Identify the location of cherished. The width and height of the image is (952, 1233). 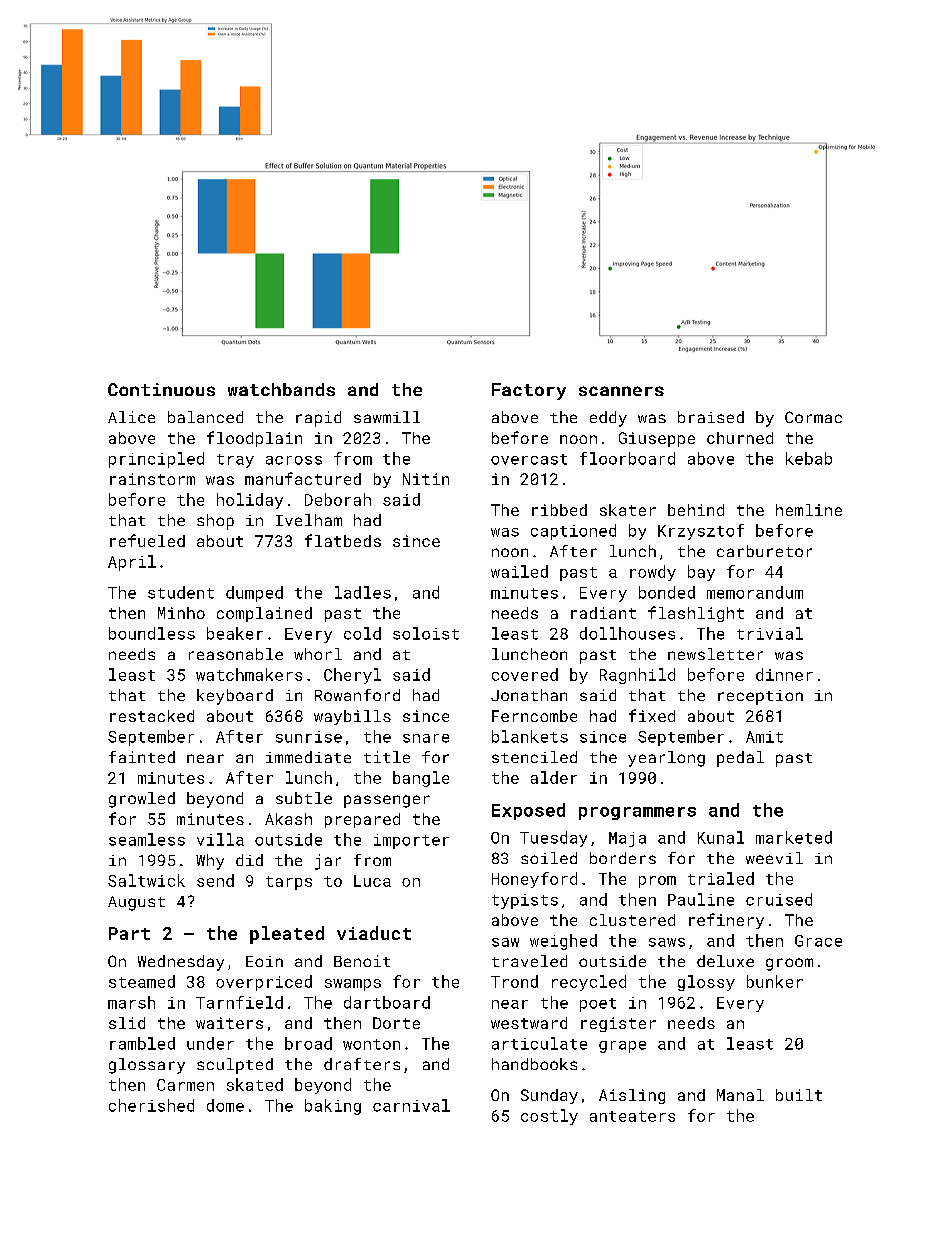
(151, 1105).
